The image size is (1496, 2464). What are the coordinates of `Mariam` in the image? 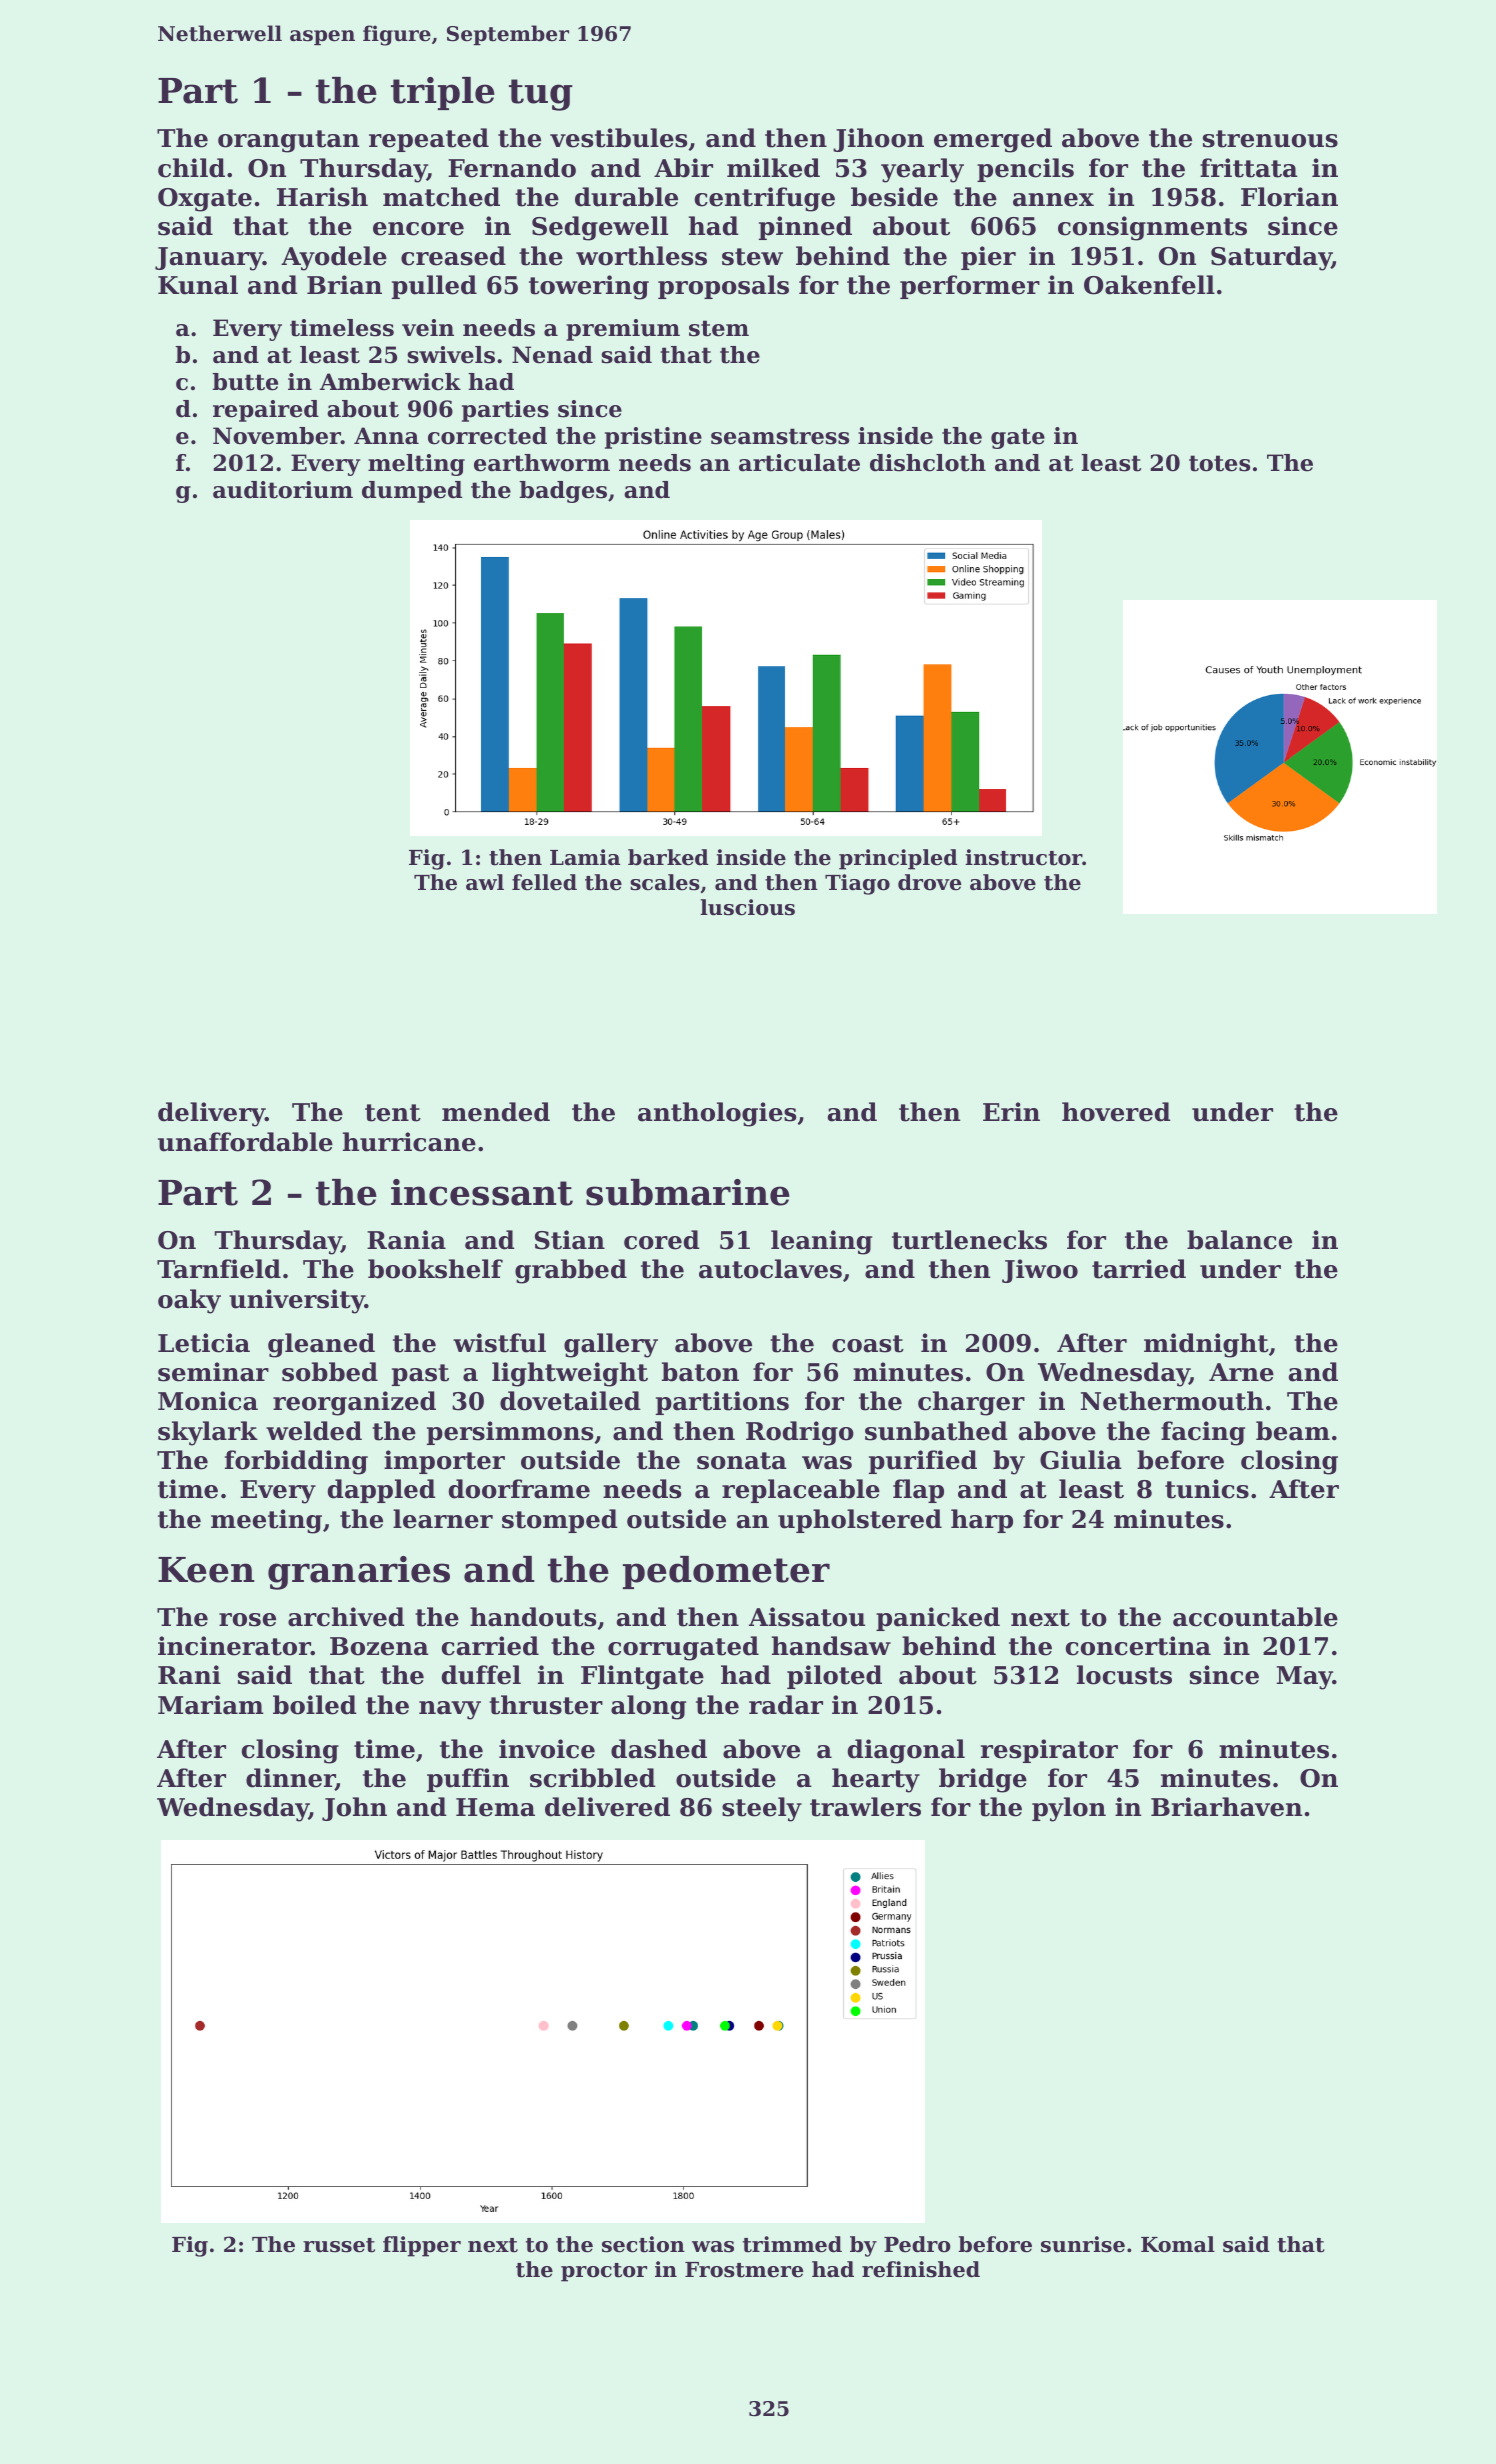 It's located at (211, 1705).
